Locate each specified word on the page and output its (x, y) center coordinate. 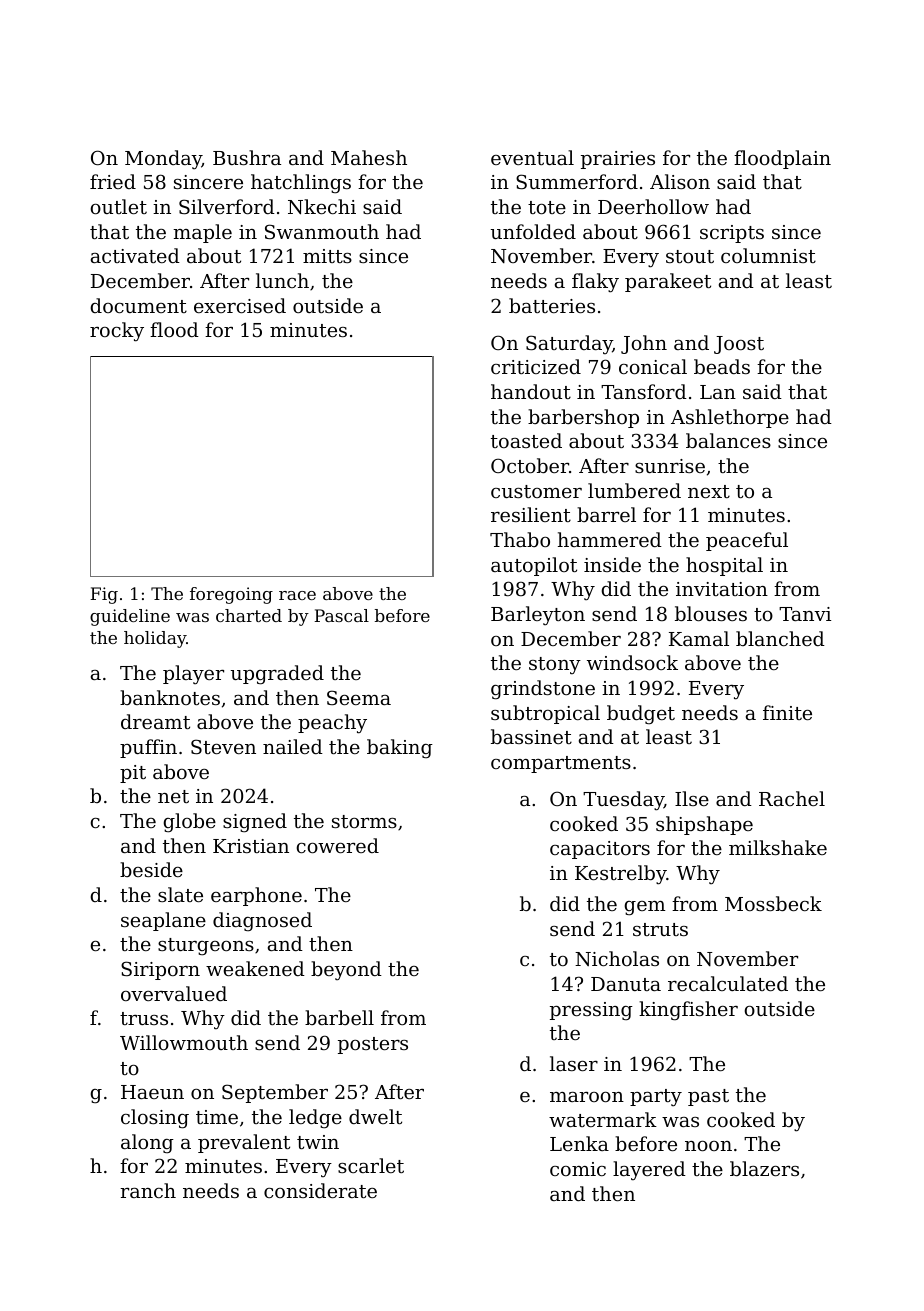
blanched (780, 638)
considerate (320, 1190)
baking (400, 749)
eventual (532, 157)
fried (113, 181)
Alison (680, 181)
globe (189, 823)
